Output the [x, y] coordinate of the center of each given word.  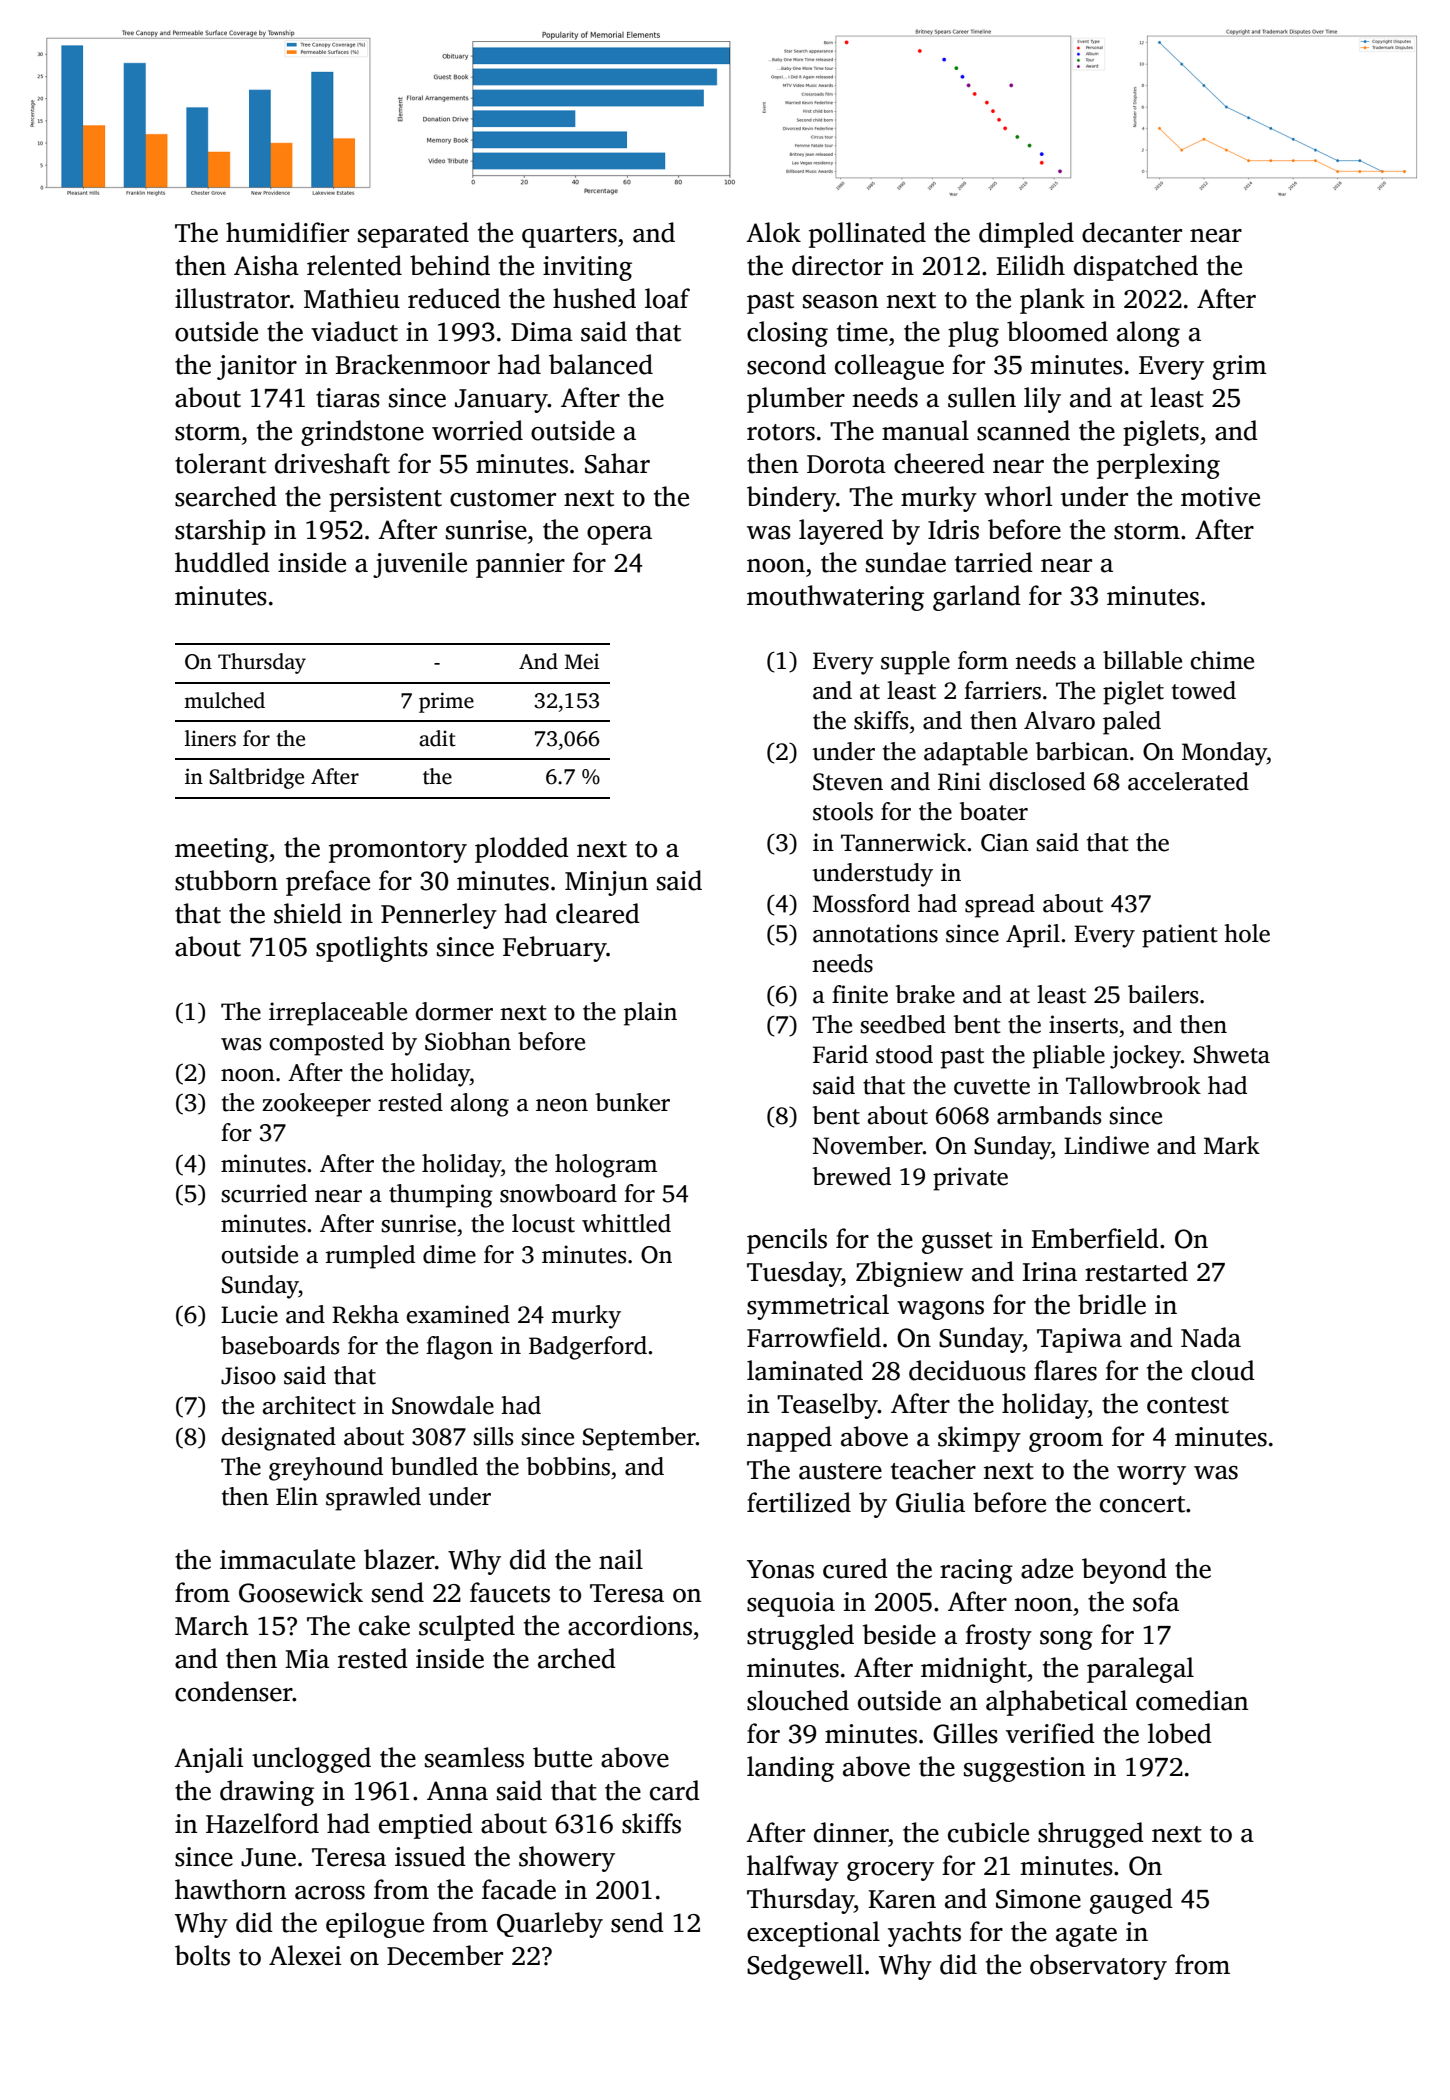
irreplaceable [338, 1014]
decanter [1132, 232]
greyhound [326, 1469]
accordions [630, 1625]
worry [1151, 1475]
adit [437, 738]
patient [1180, 936]
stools [843, 811]
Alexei [305, 1955]
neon [562, 1105]
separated [413, 235]
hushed [594, 298]
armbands [1049, 1115]
